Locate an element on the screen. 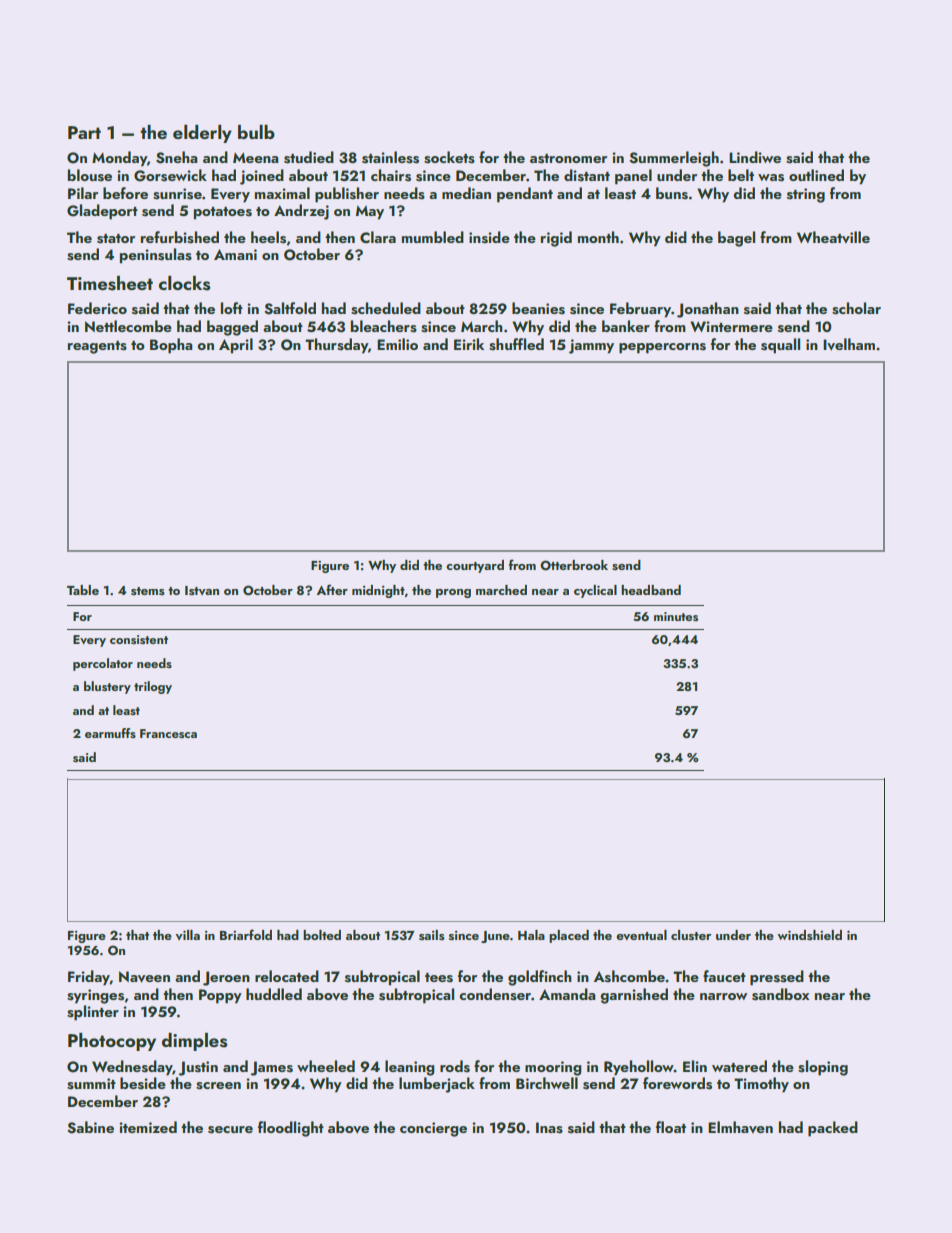 Image resolution: width=952 pixels, height=1233 pixels. Table is located at coordinates (83, 590).
